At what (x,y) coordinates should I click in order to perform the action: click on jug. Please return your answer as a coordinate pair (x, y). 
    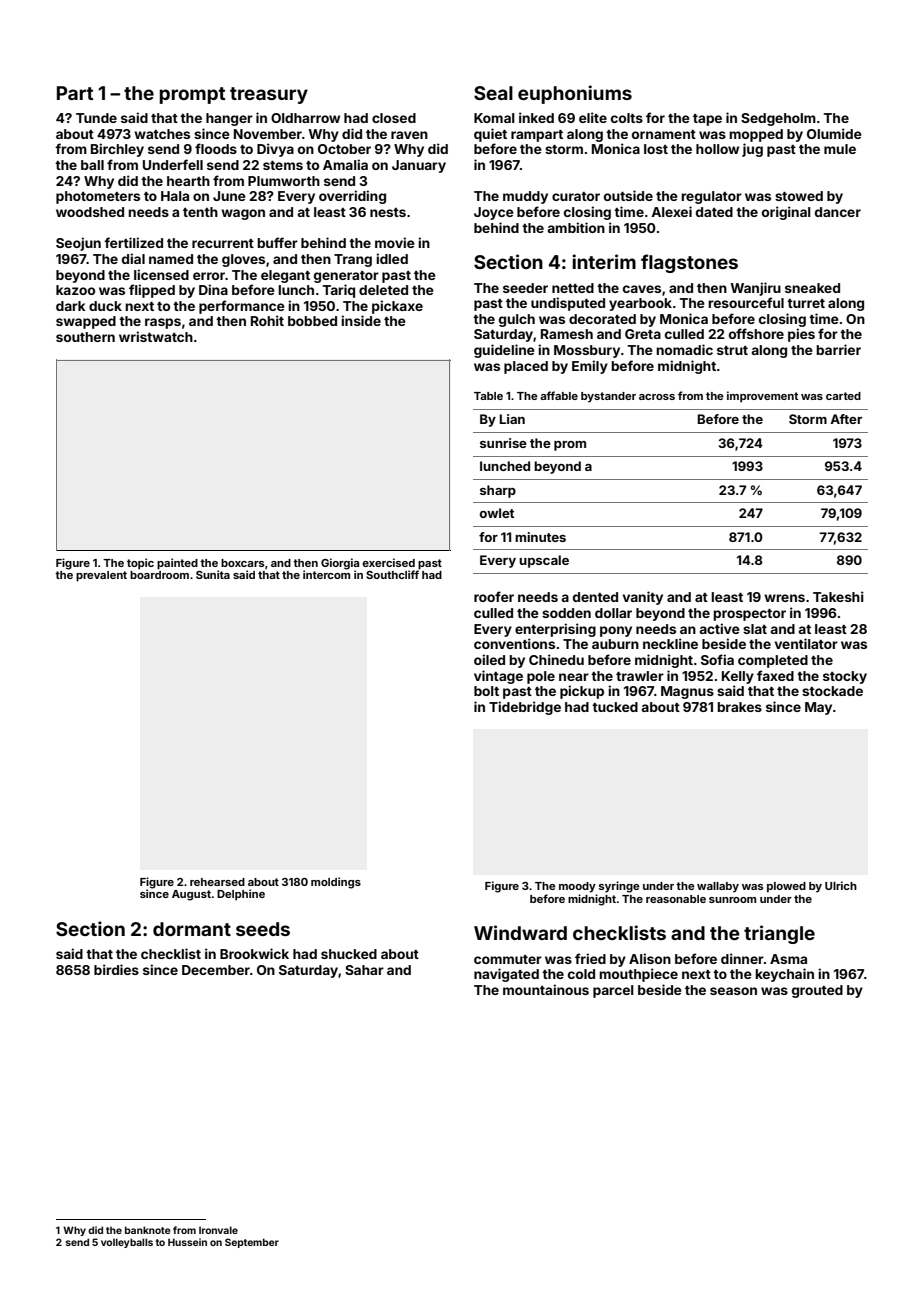
    Looking at the image, I should click on (752, 150).
